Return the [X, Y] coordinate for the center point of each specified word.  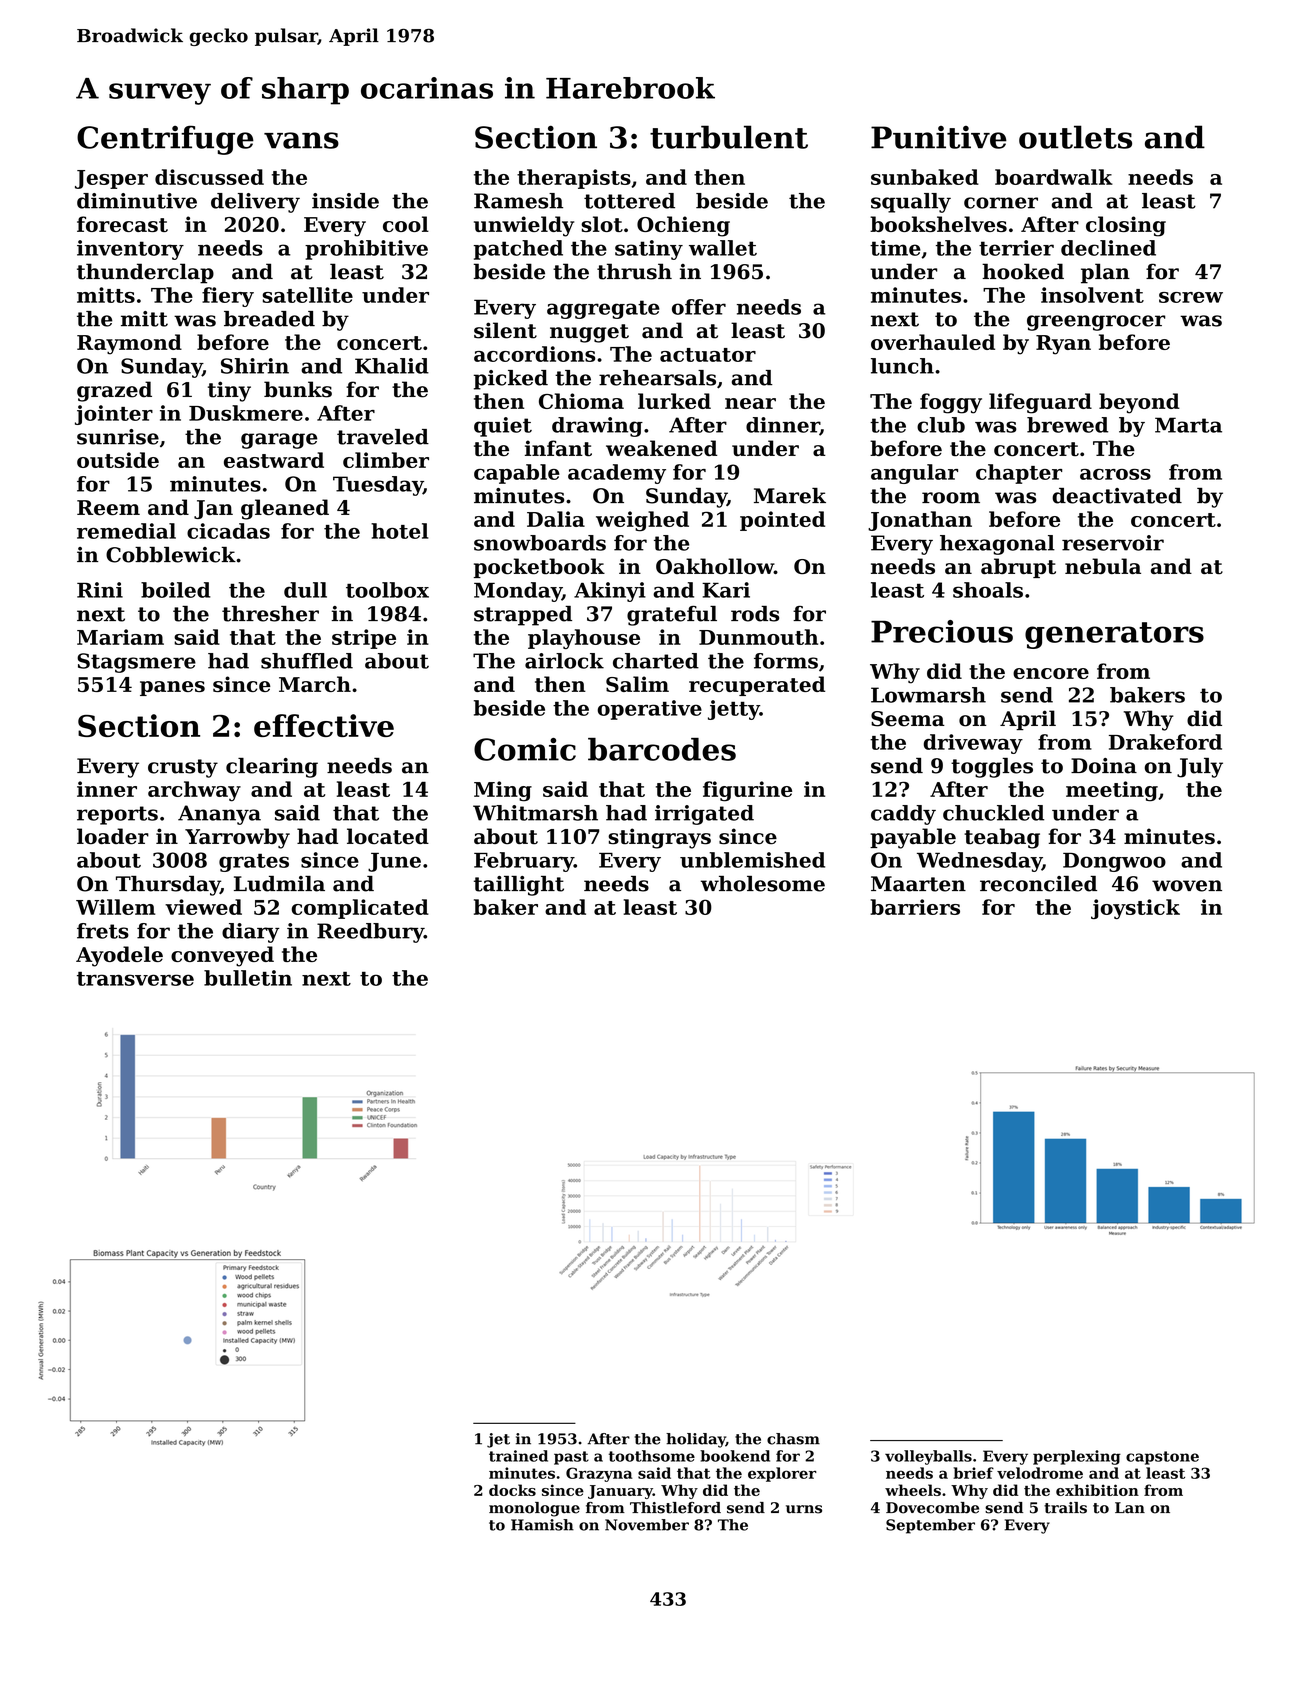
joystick [1135, 909]
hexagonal [997, 545]
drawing [597, 427]
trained [518, 1456]
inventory [130, 250]
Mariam [120, 637]
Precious [942, 631]
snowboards [540, 543]
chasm [793, 1439]
